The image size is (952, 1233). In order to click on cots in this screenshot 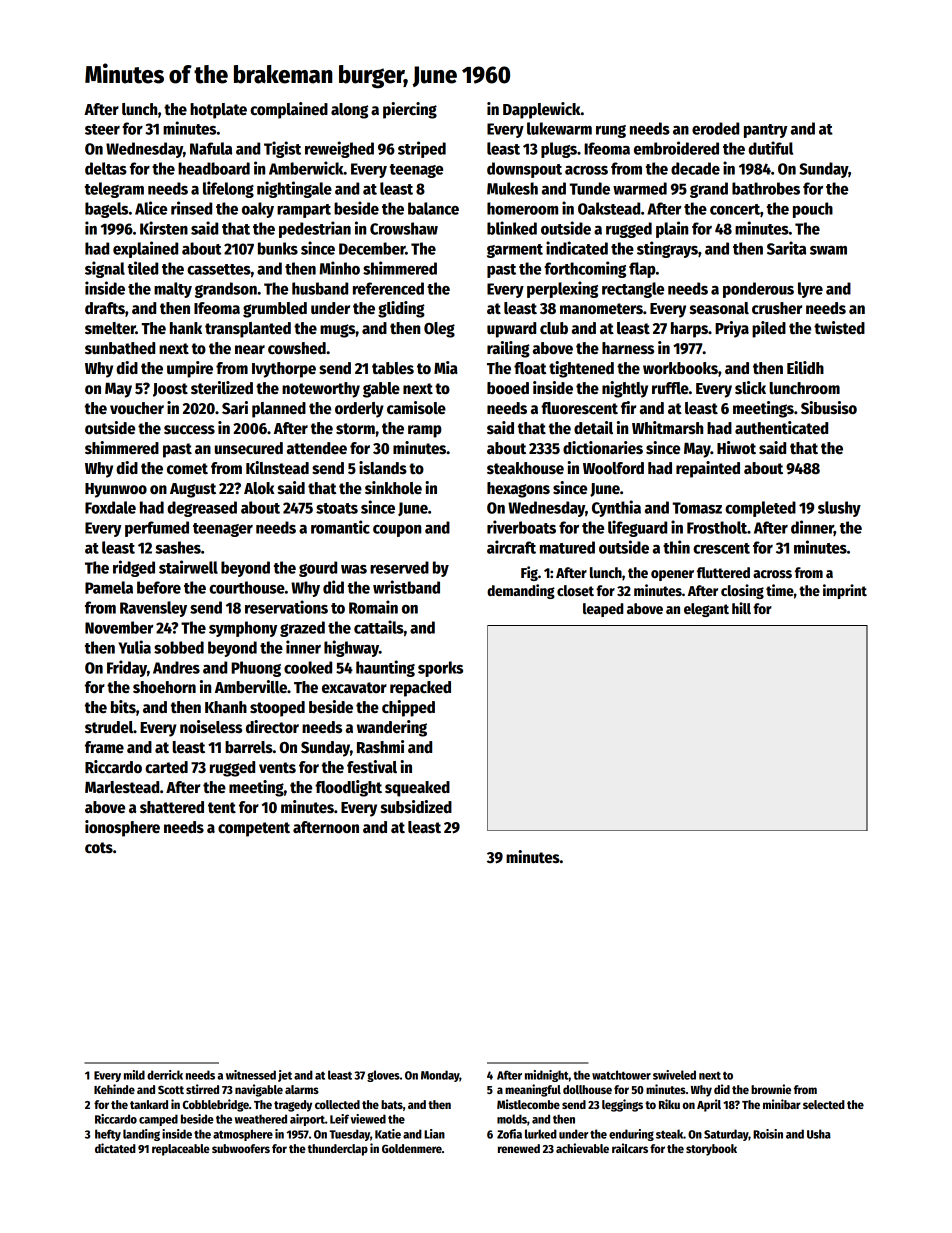, I will do `click(99, 847)`.
